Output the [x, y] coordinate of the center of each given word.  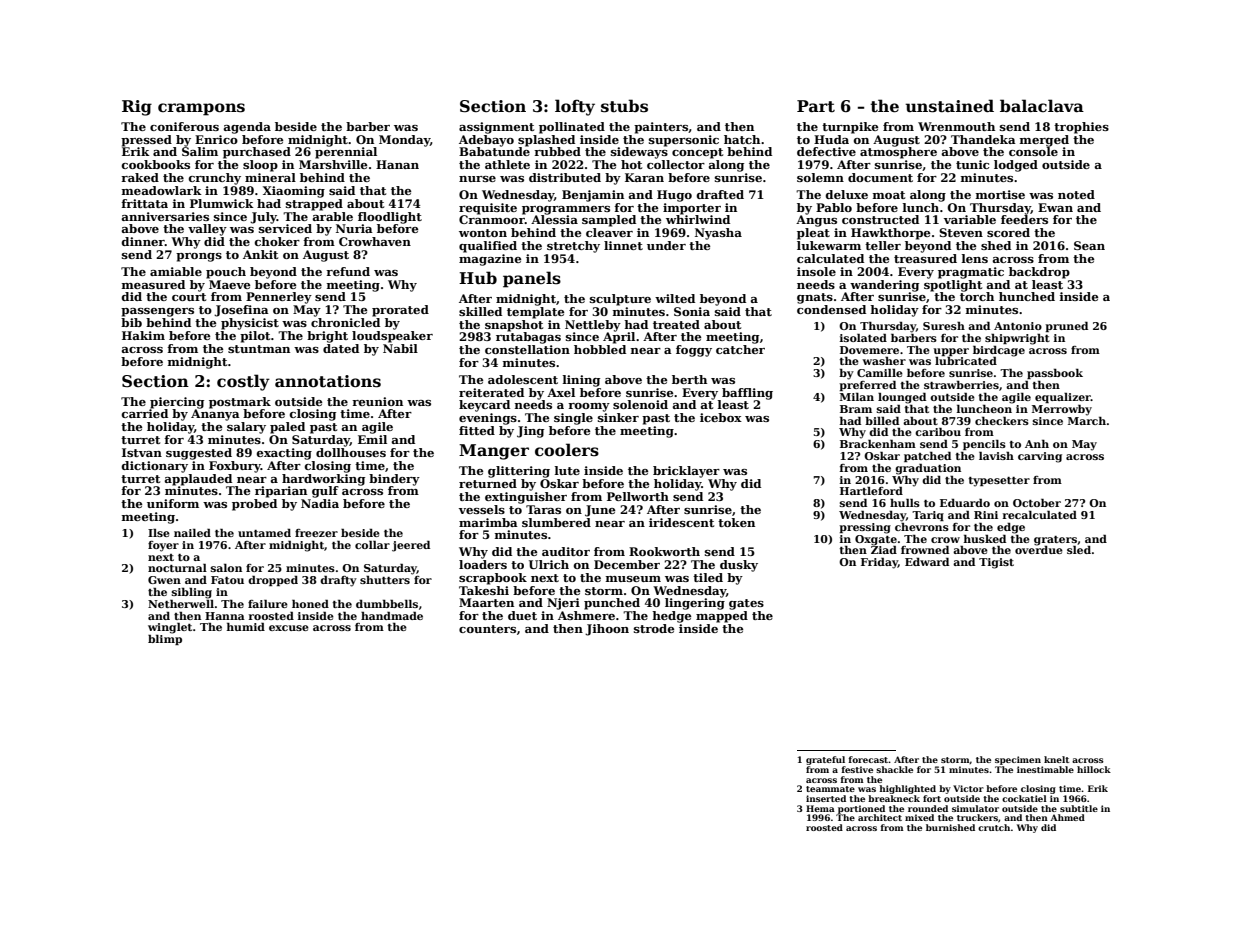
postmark [240, 403]
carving [1040, 457]
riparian [281, 492]
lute [567, 470]
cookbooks [156, 164]
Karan [644, 177]
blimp [165, 639]
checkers [1002, 420]
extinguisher [526, 498]
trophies [1081, 128]
